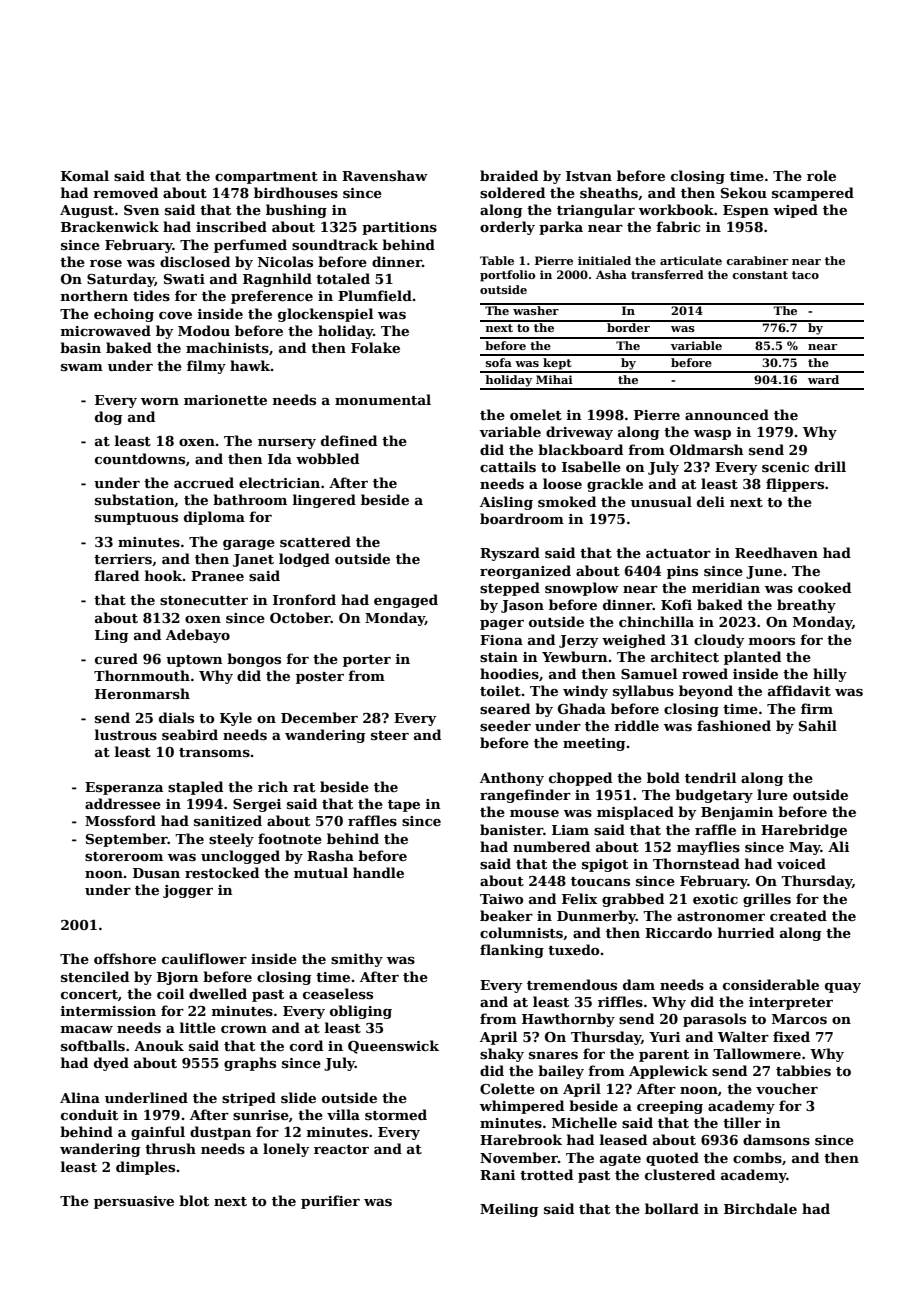 The width and height of the screenshot is (924, 1308). Describe the element at coordinates (821, 175) in the screenshot. I see `role` at that location.
